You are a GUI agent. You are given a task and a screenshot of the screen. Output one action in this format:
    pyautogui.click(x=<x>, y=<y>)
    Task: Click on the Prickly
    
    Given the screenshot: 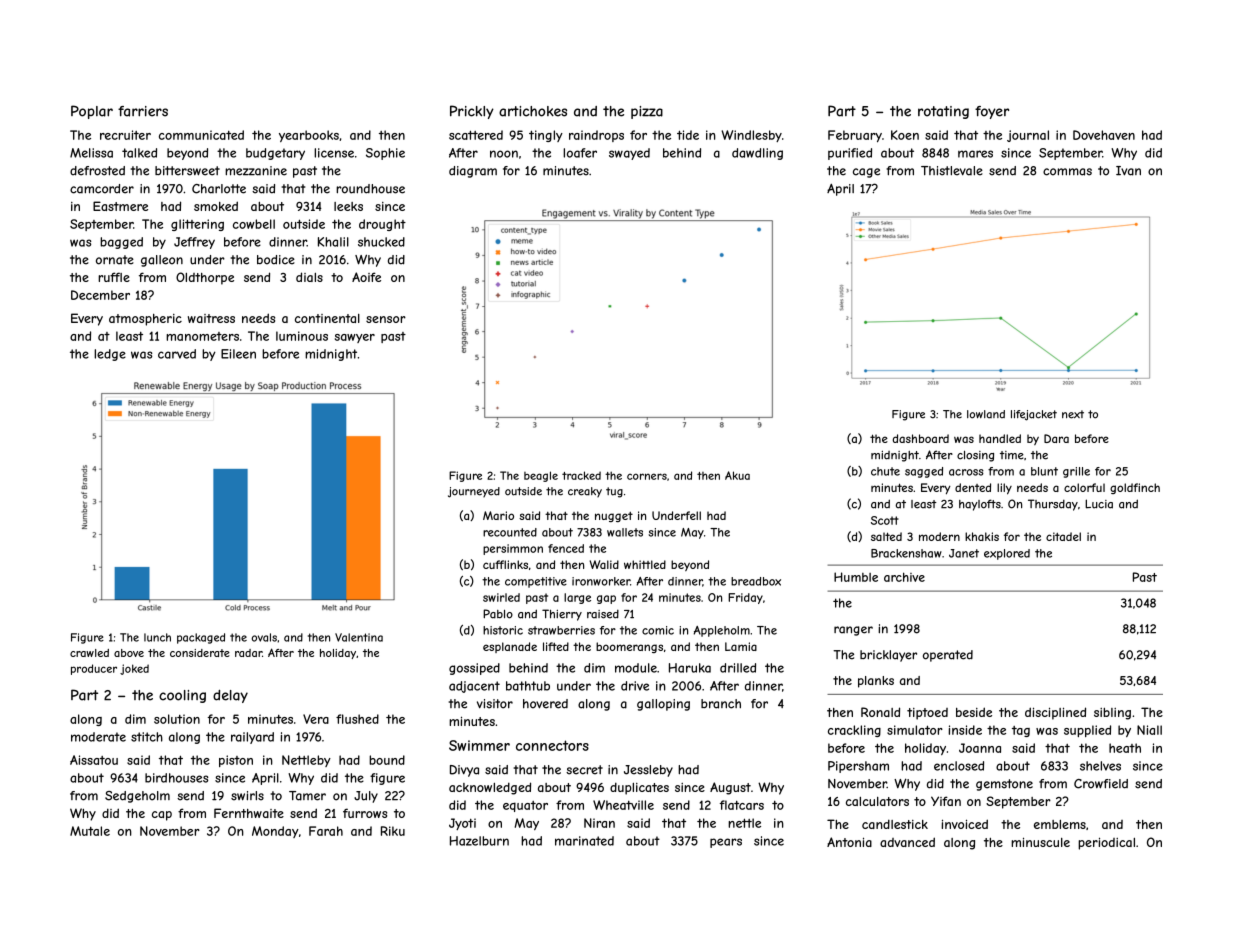 What is the action you would take?
    pyautogui.click(x=472, y=112)
